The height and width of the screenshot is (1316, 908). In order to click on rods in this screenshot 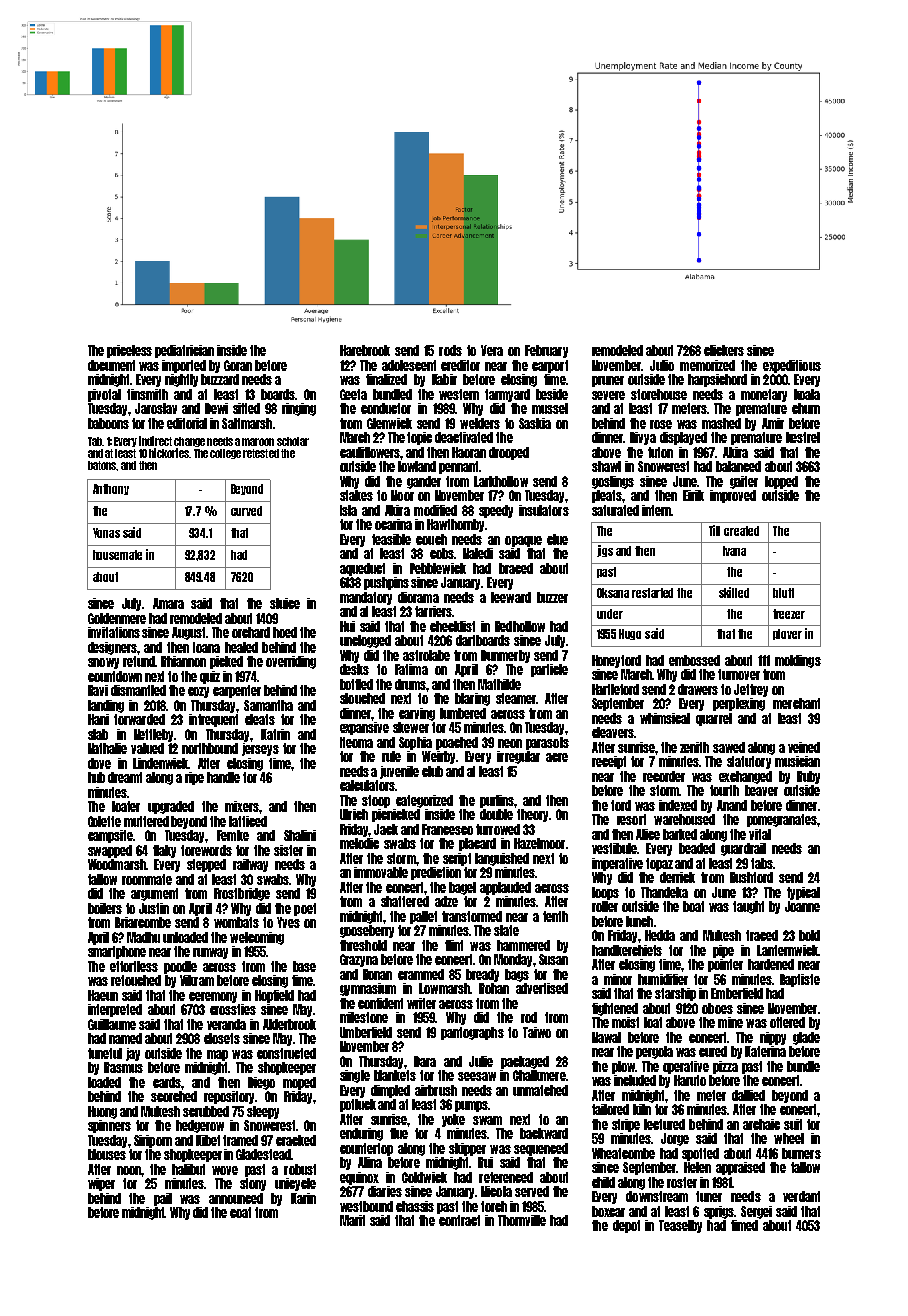, I will do `click(450, 350)`.
